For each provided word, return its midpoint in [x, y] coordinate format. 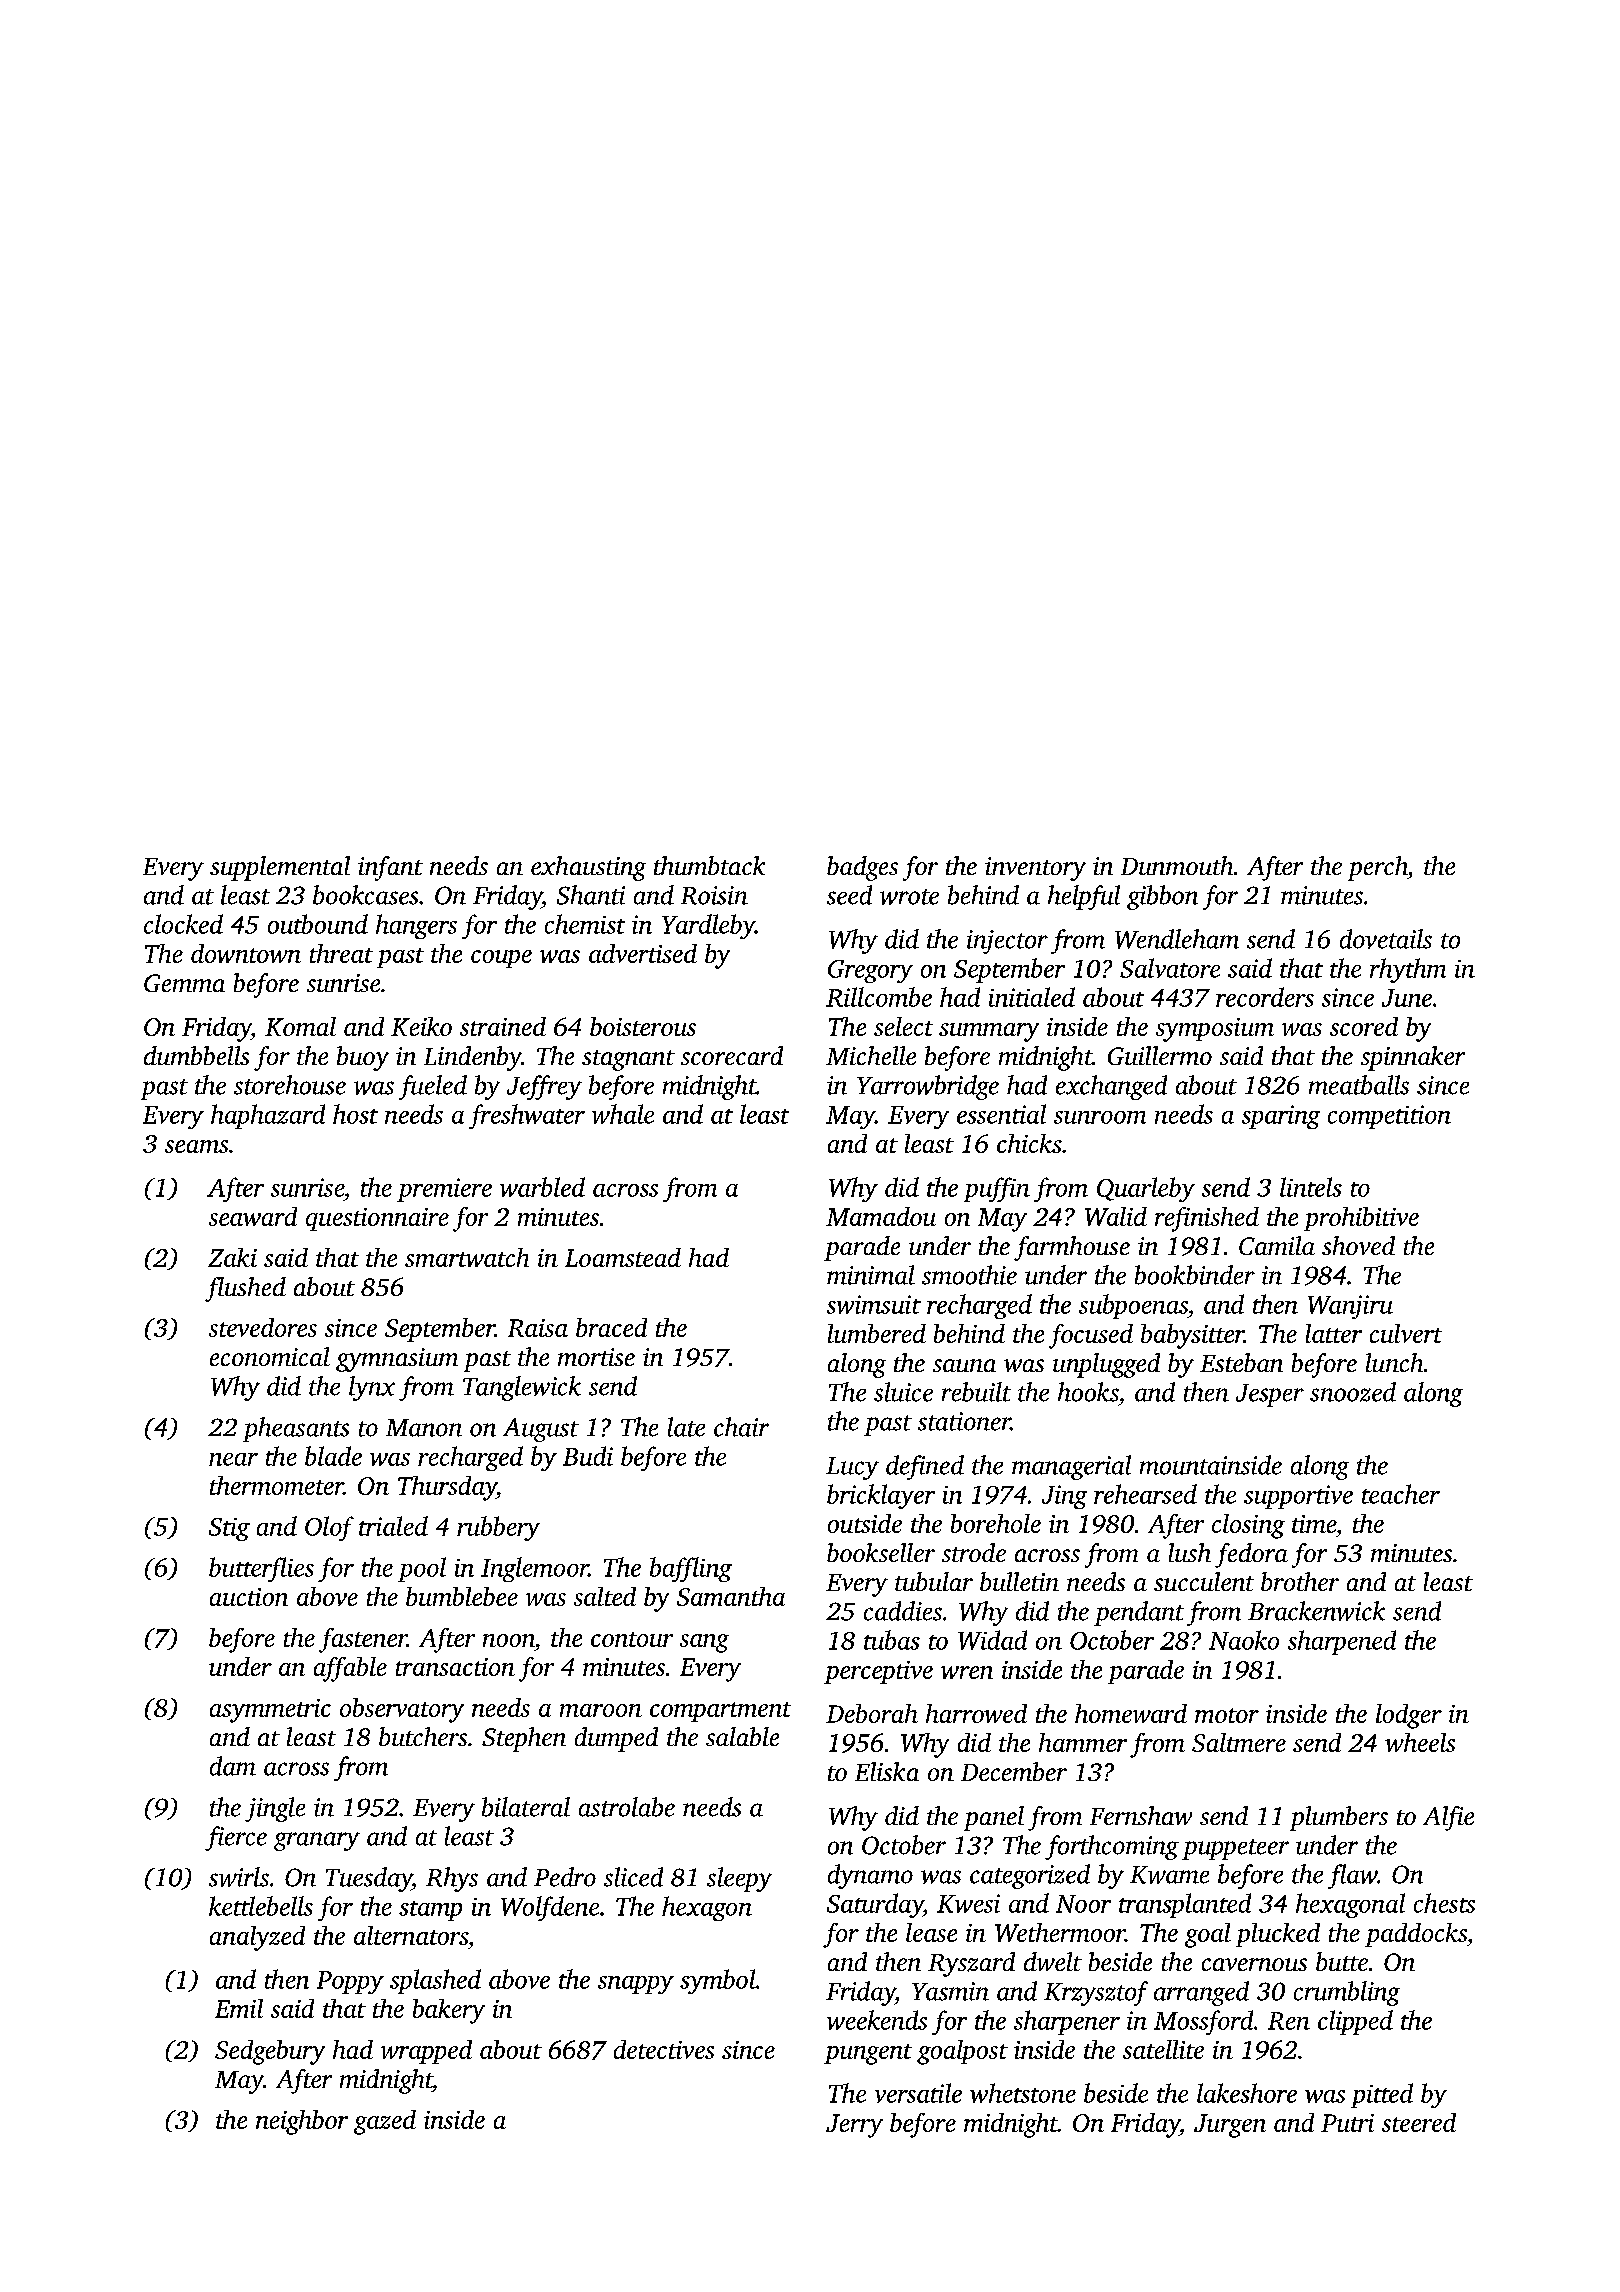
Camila [1277, 1245]
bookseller [881, 1552]
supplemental [280, 868]
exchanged [1111, 1087]
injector [1007, 942]
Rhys [452, 1879]
